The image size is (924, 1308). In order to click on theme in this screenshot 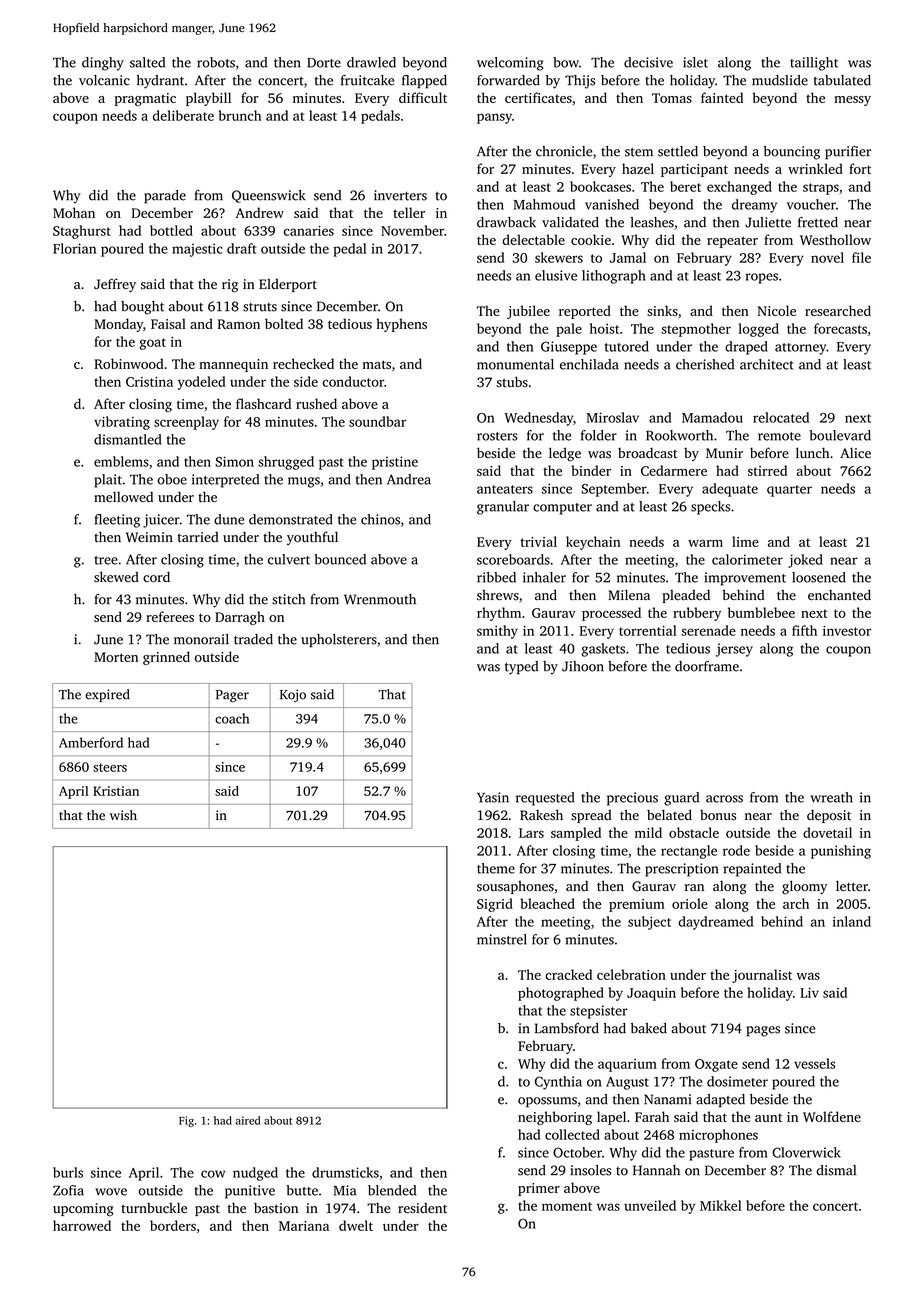, I will do `click(496, 868)`.
